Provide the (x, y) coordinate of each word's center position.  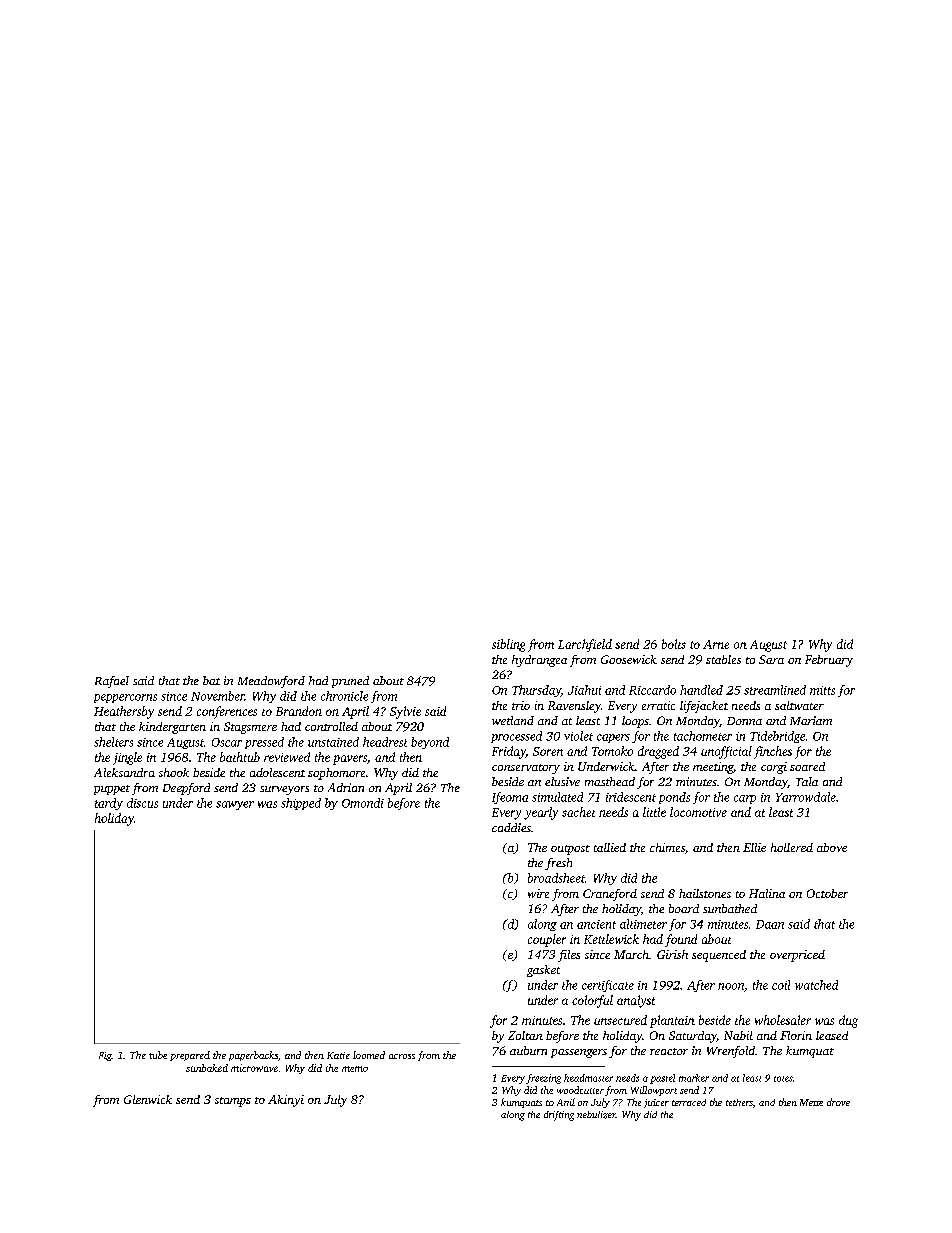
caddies (511, 827)
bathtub (240, 757)
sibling (508, 645)
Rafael (112, 682)
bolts (674, 644)
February (829, 661)
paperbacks (253, 1056)
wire (538, 893)
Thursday (536, 691)
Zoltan (525, 1035)
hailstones (705, 893)
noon (731, 986)
